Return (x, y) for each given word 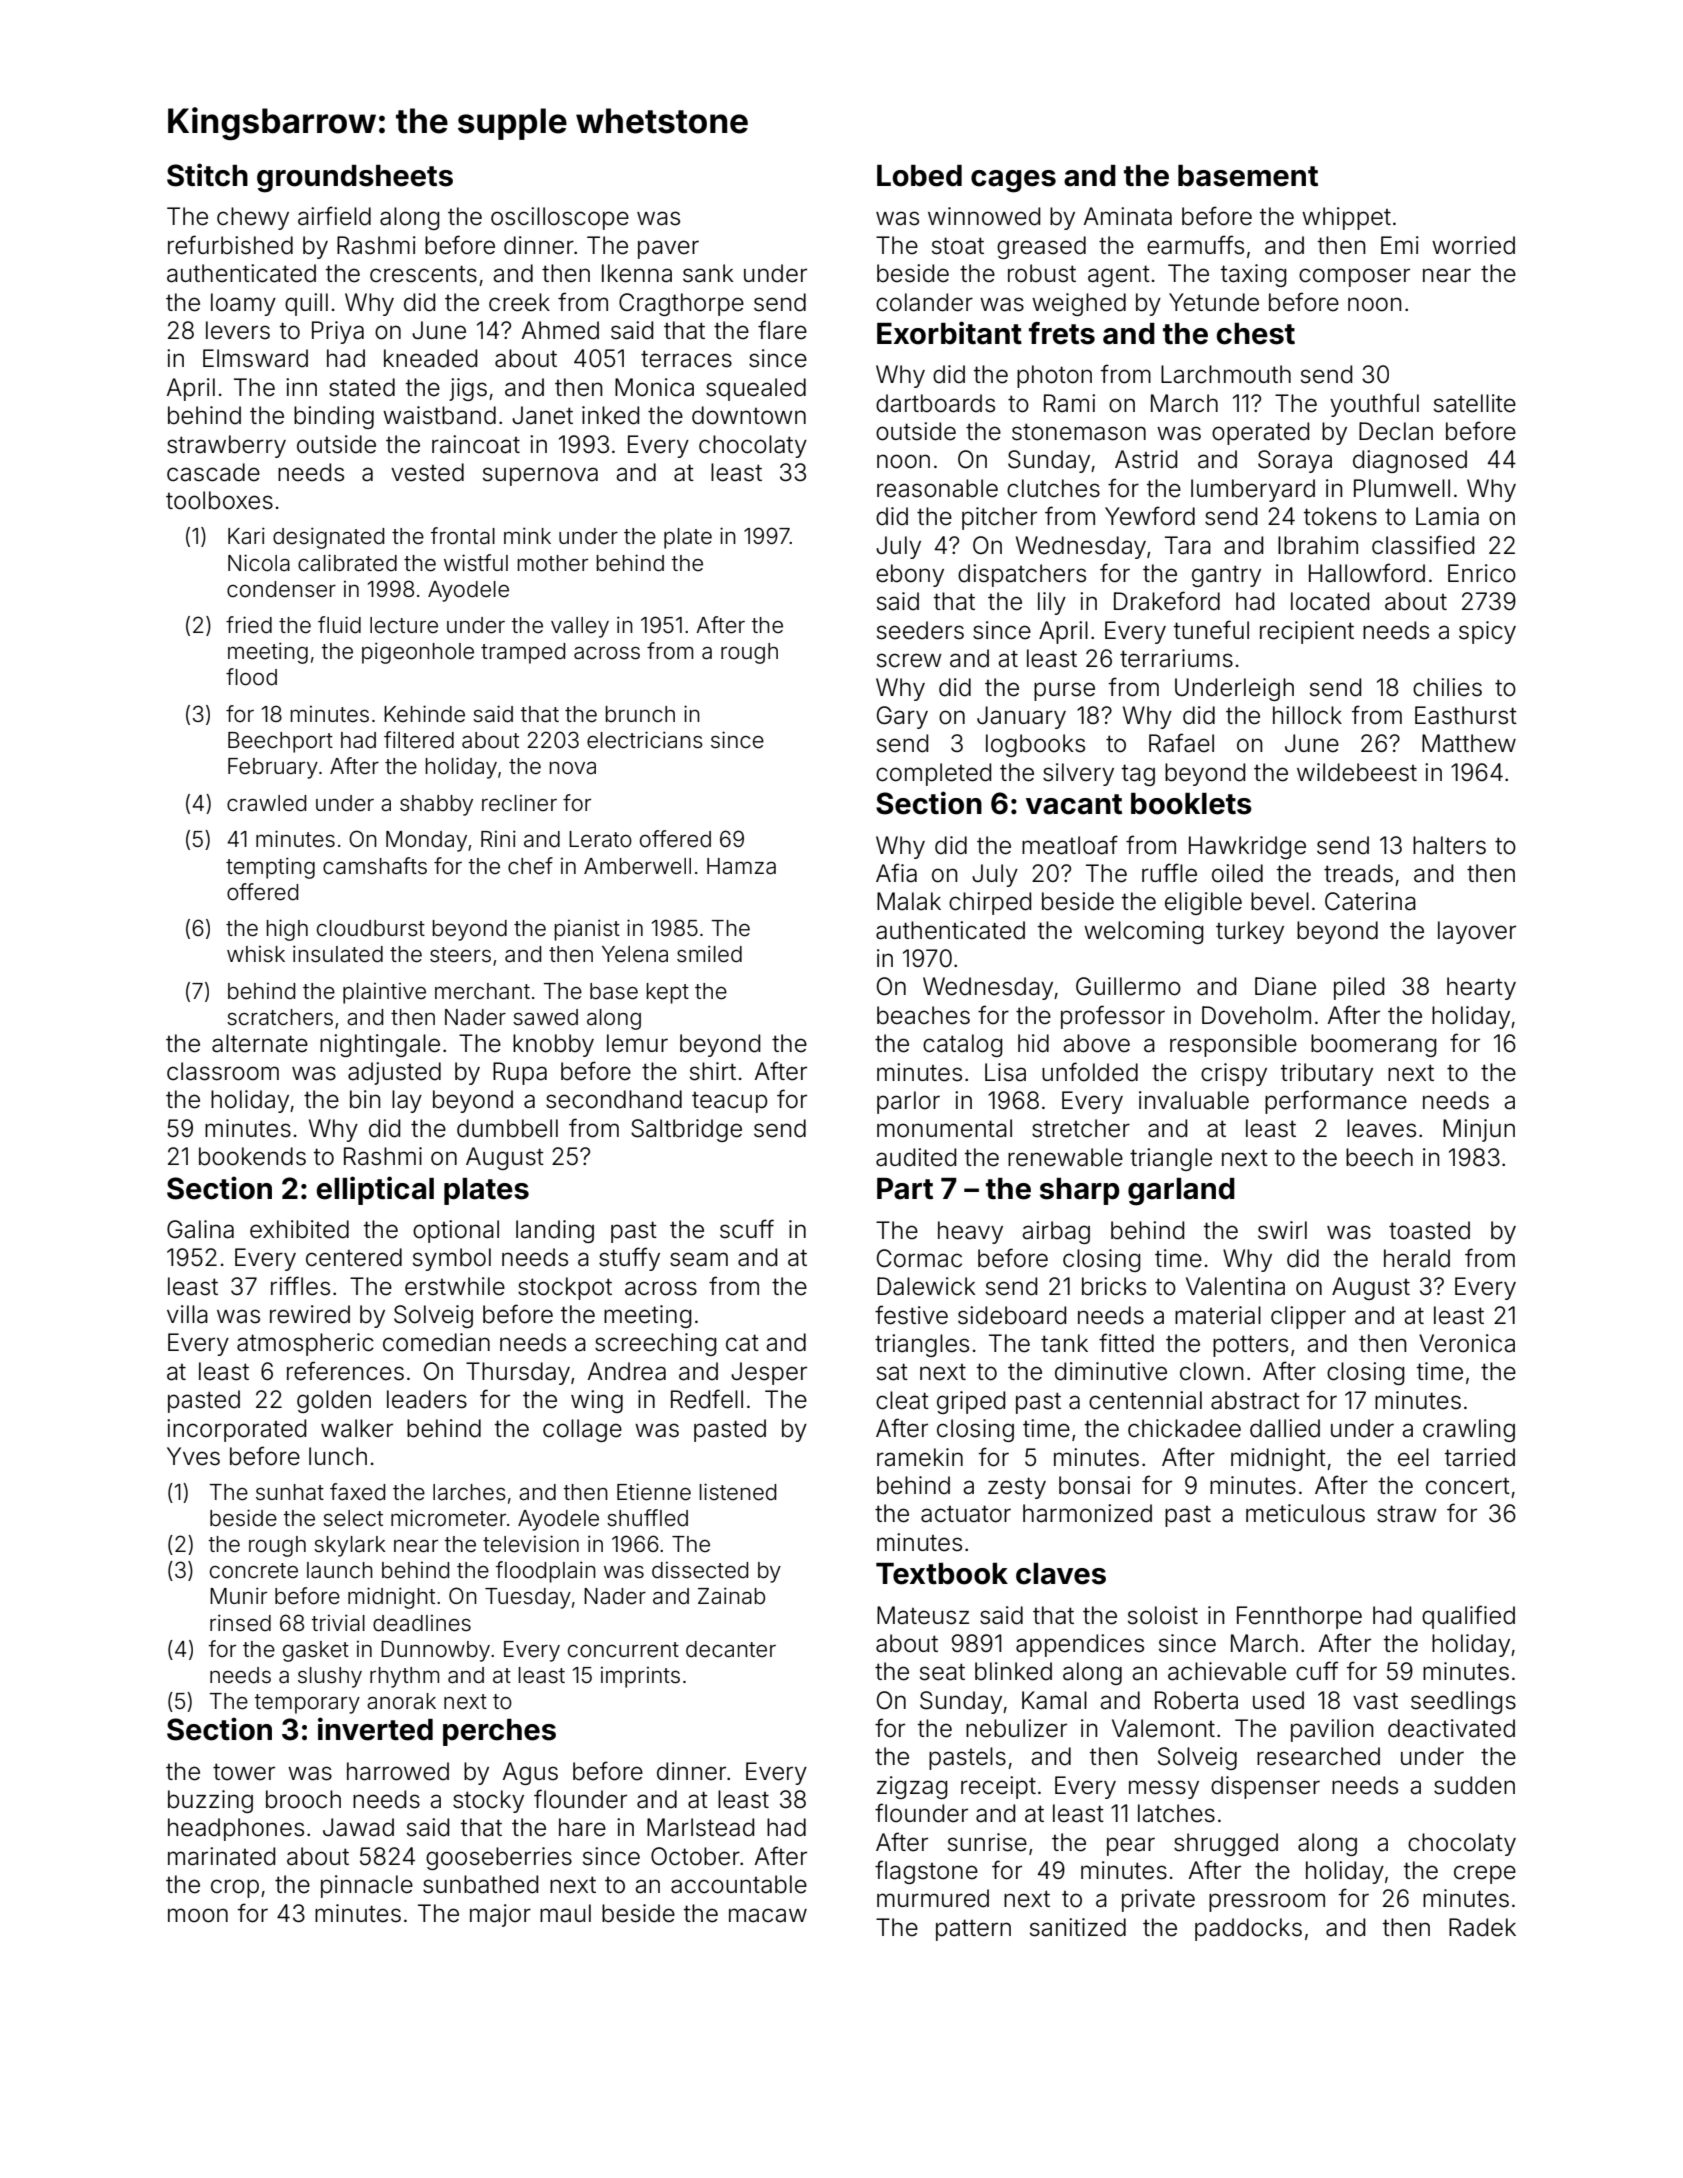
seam (699, 1259)
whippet (1346, 218)
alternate (260, 1043)
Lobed (919, 176)
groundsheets (355, 179)
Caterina (1370, 901)
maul (565, 1913)
